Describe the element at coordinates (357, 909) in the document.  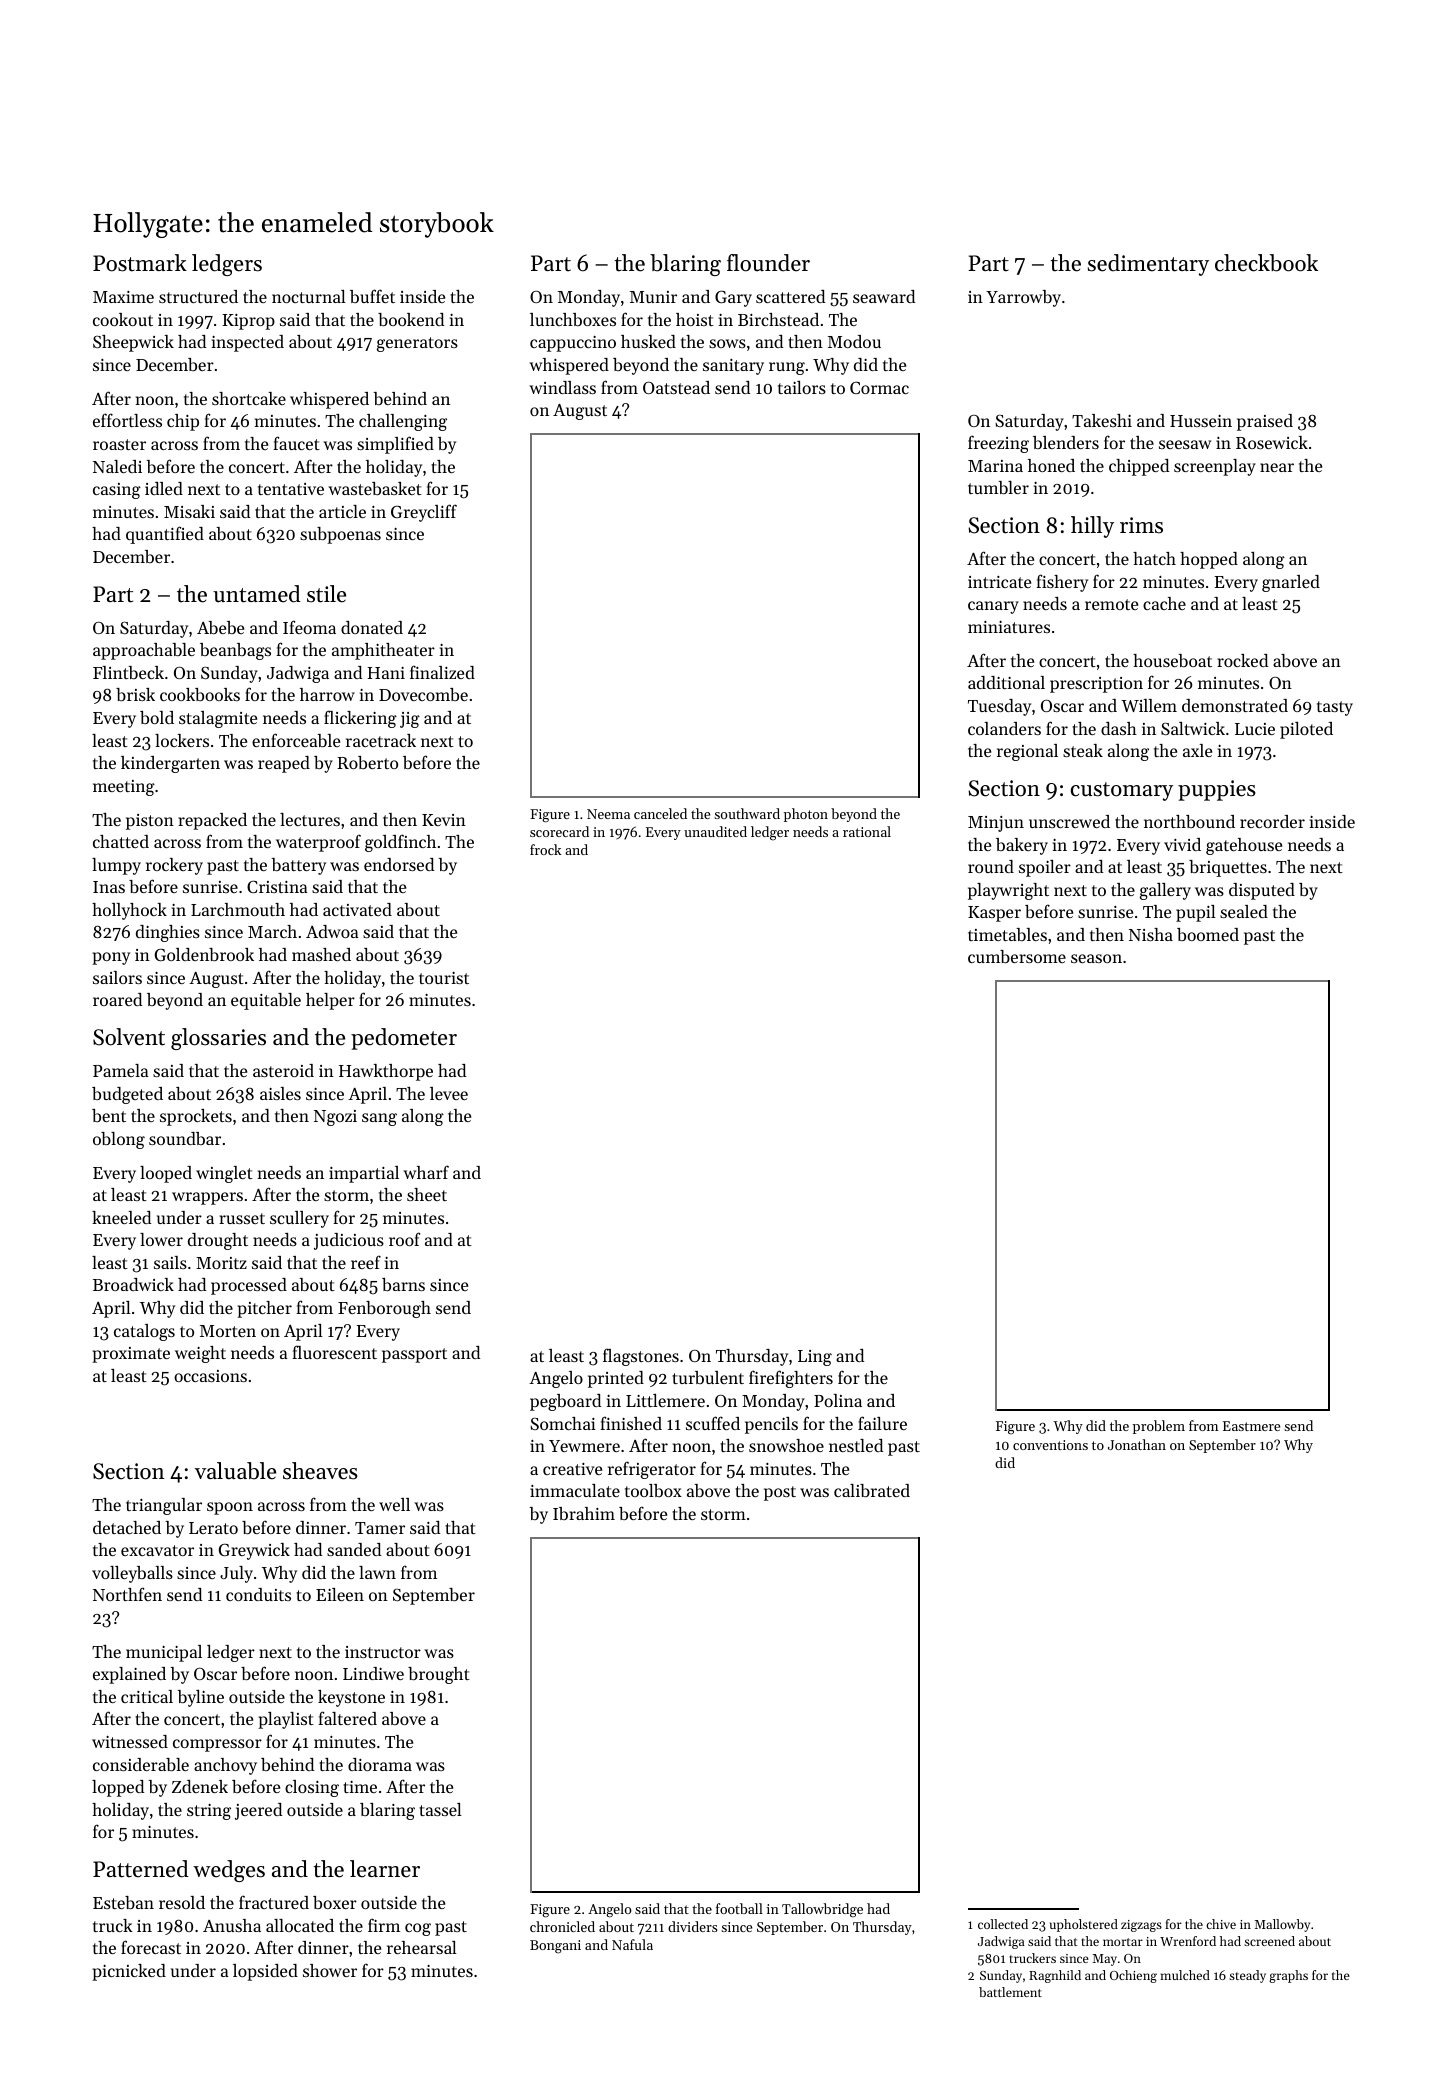
I see `activated` at that location.
